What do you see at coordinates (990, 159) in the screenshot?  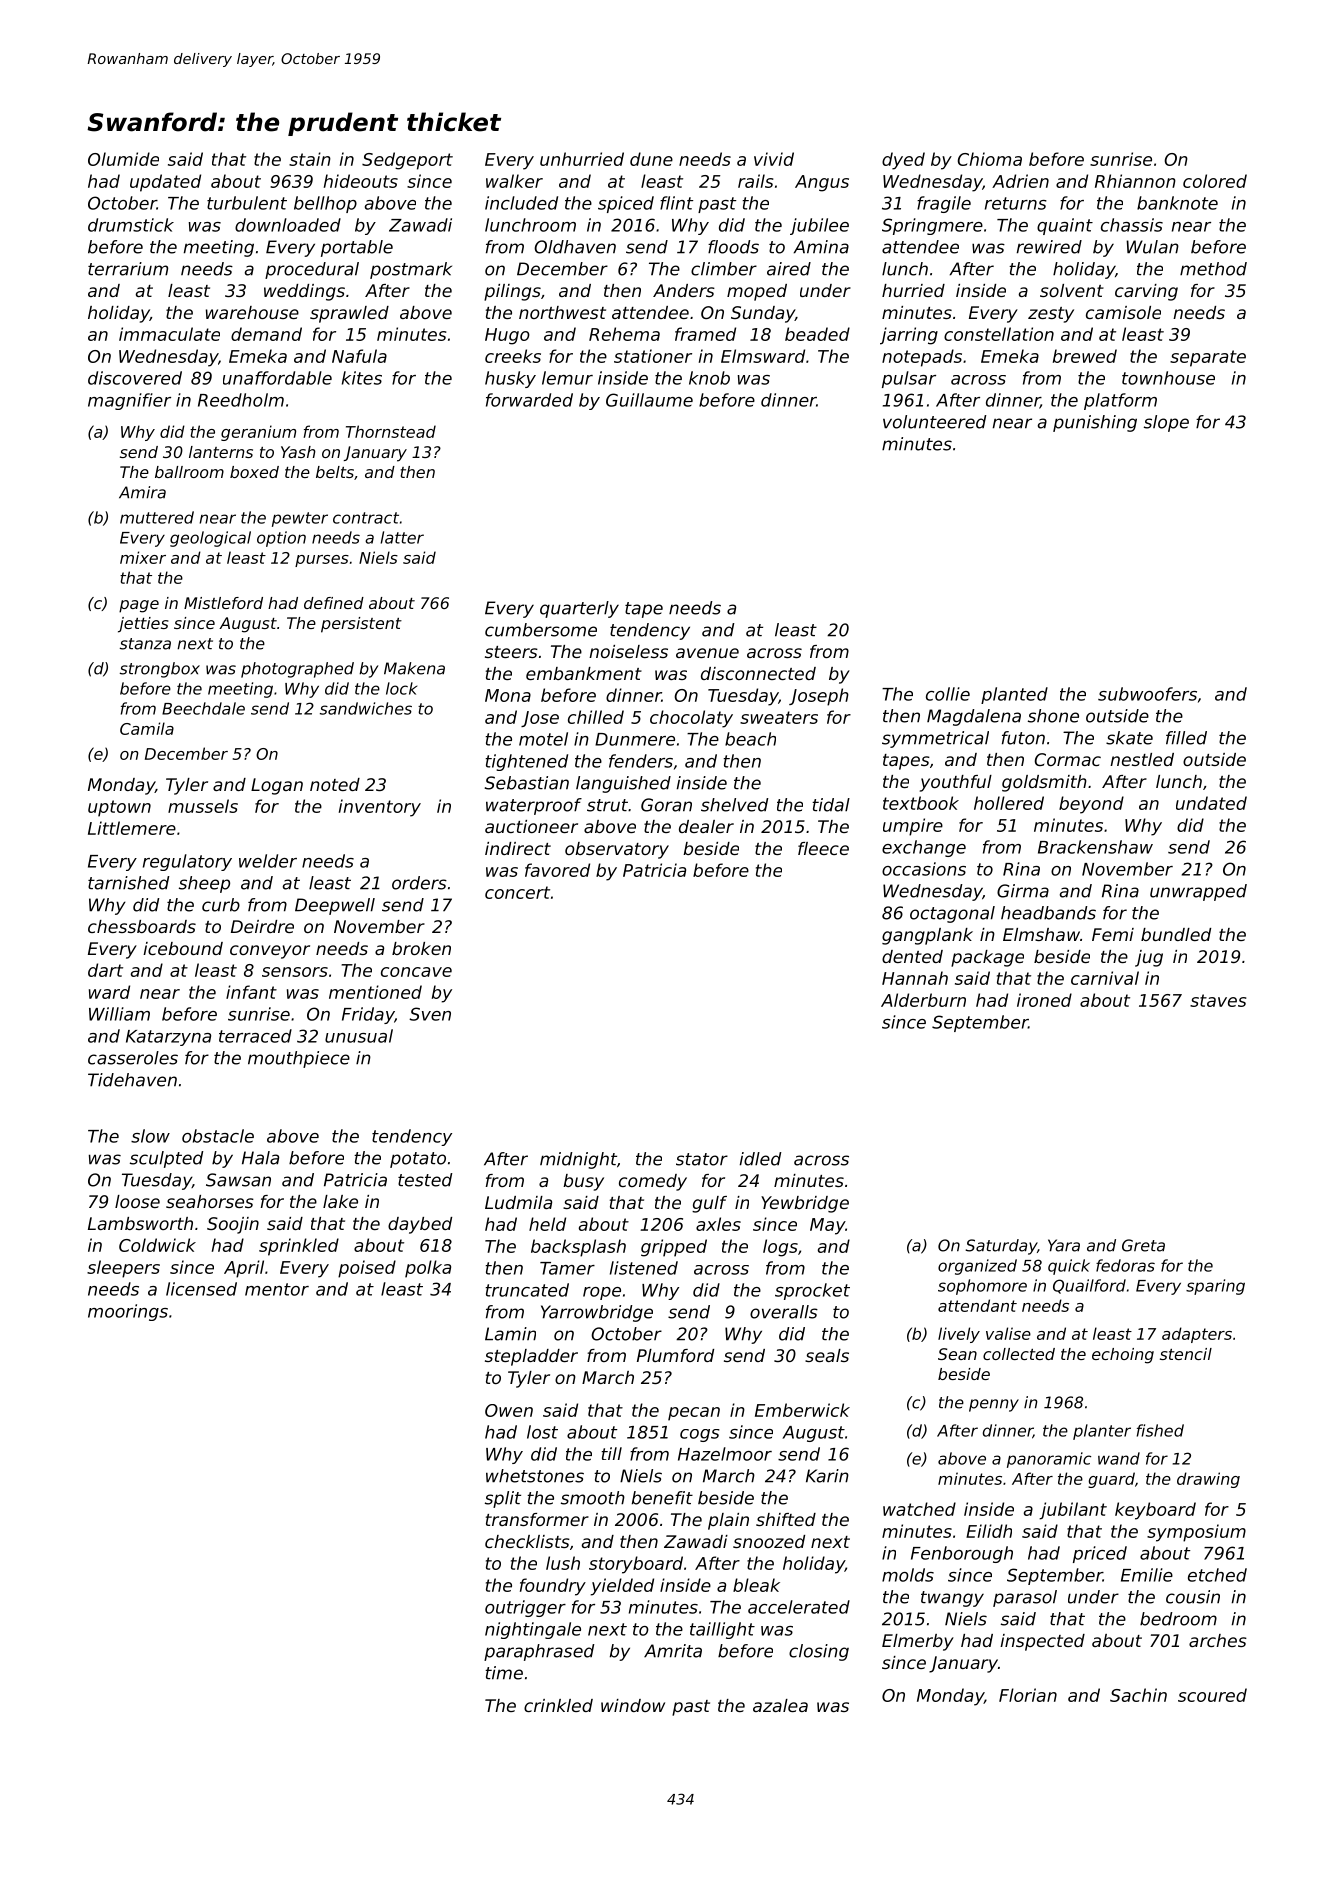 I see `Chioma` at bounding box center [990, 159].
